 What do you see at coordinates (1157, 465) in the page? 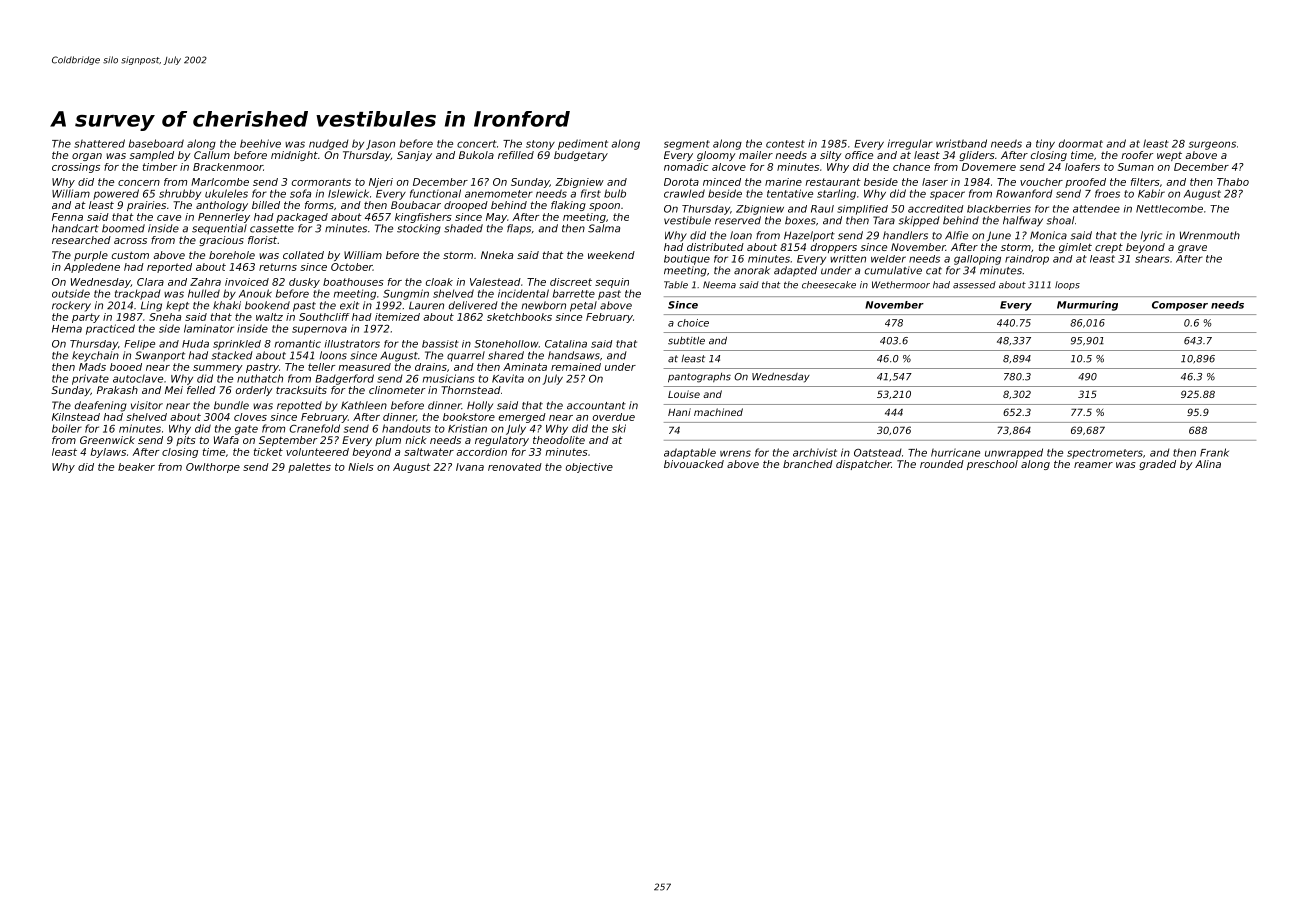
I see `graded` at bounding box center [1157, 465].
